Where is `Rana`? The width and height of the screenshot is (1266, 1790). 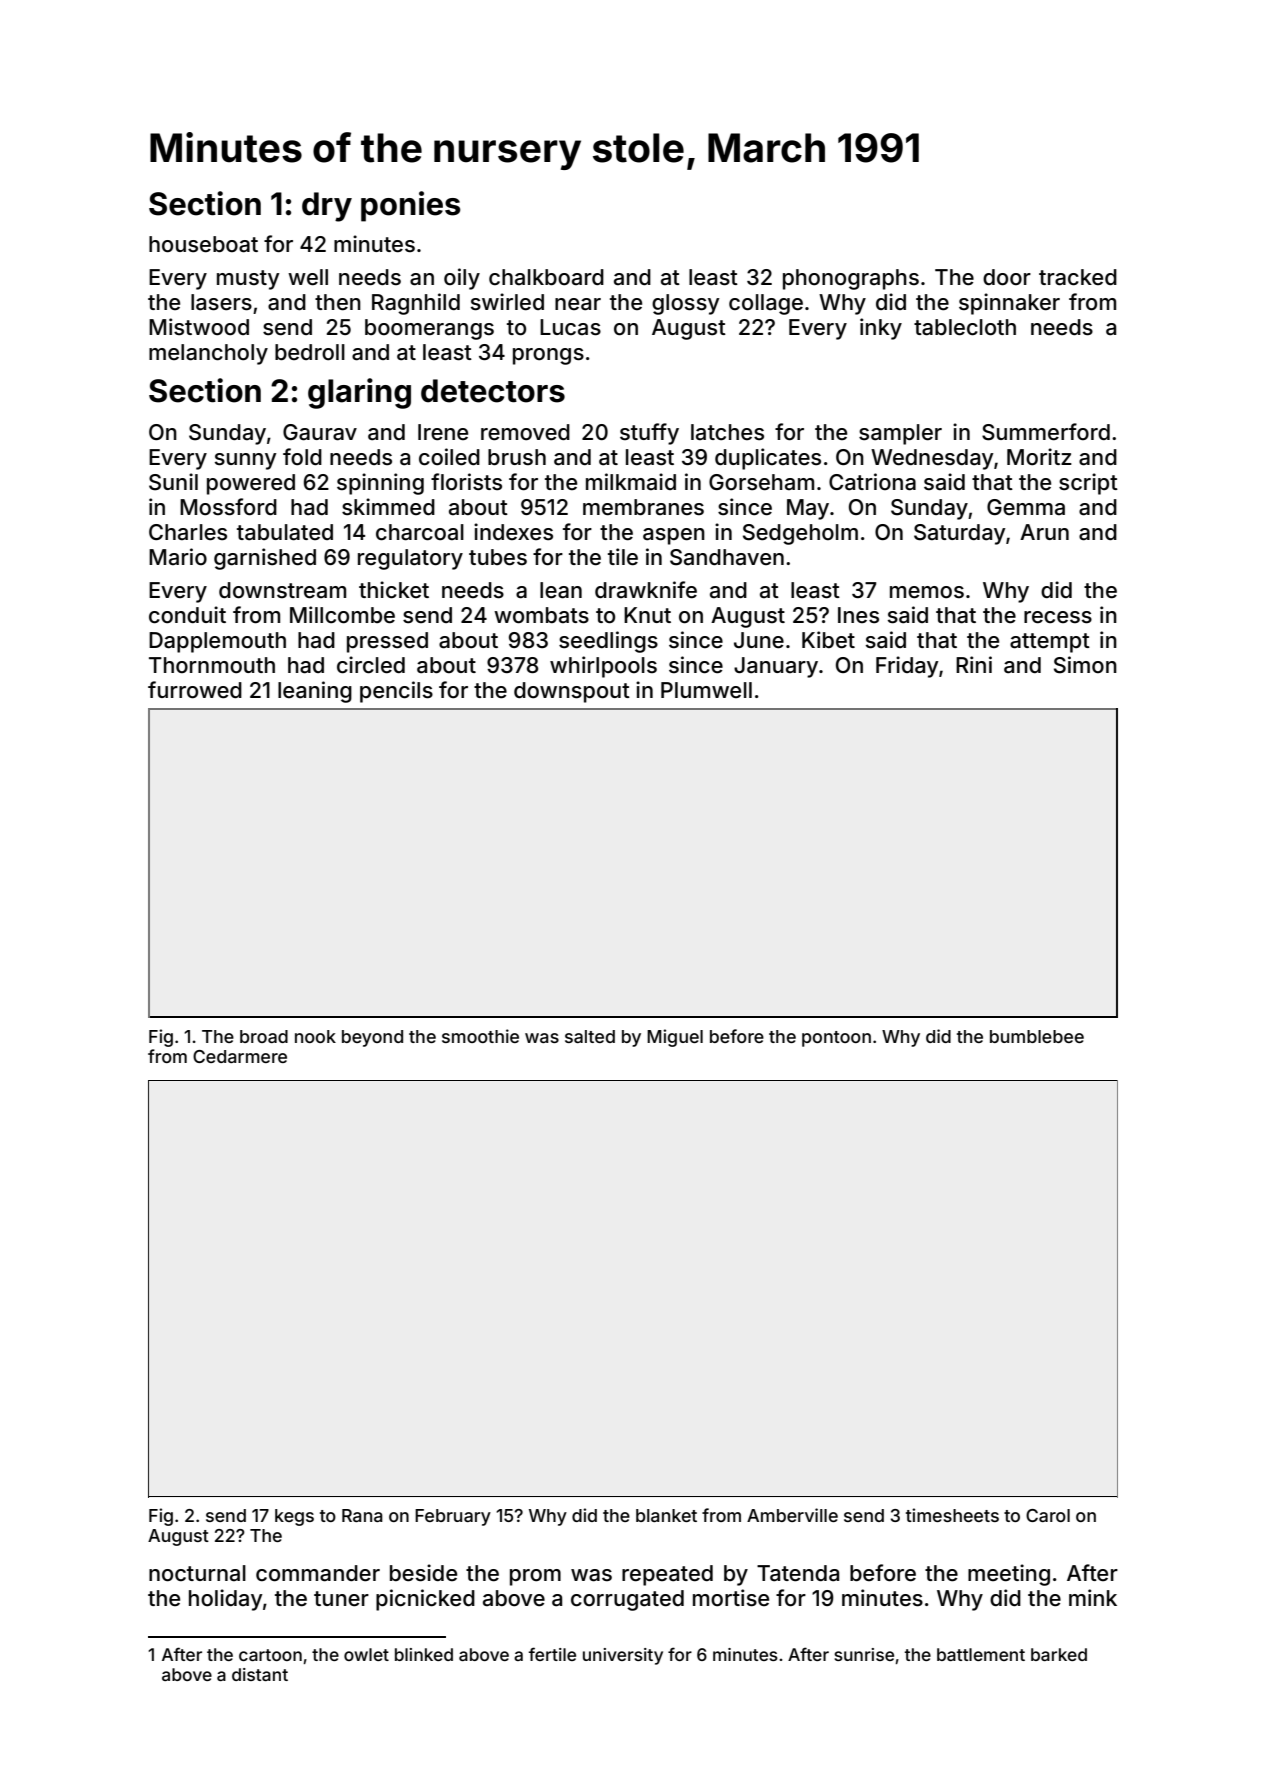 Rana is located at coordinates (362, 1515).
